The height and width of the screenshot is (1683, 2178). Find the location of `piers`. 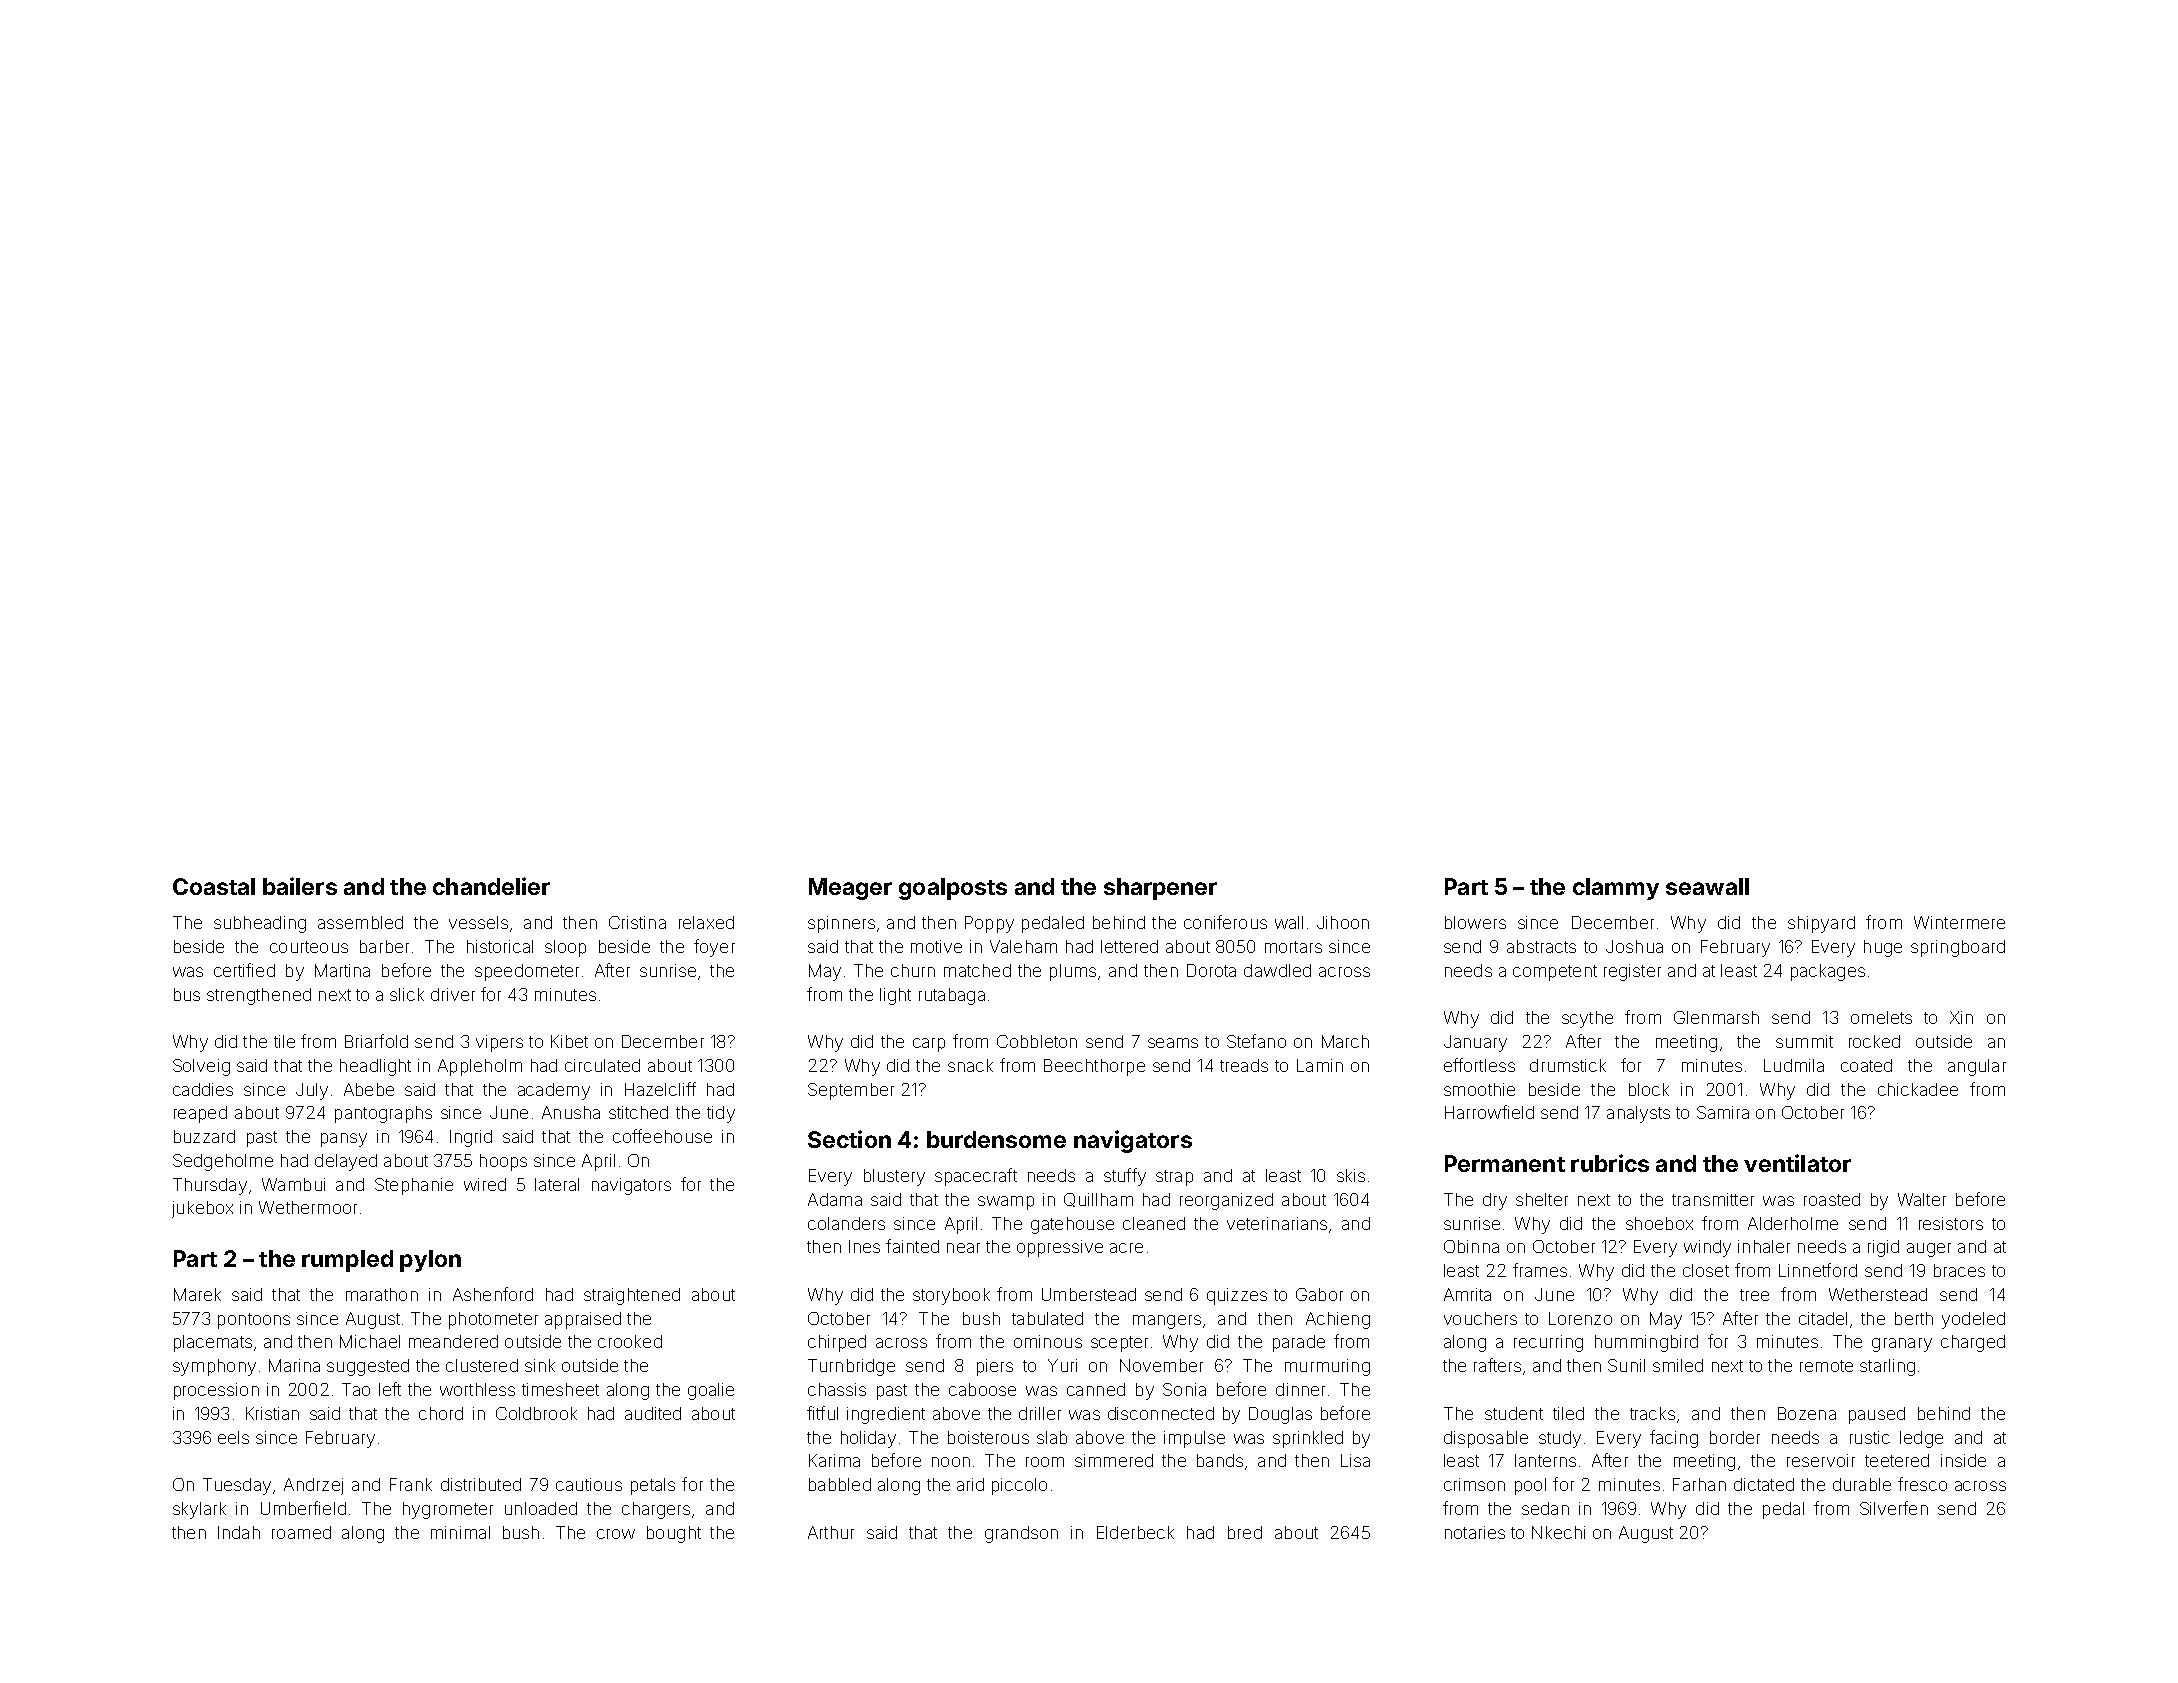

piers is located at coordinates (995, 1367).
